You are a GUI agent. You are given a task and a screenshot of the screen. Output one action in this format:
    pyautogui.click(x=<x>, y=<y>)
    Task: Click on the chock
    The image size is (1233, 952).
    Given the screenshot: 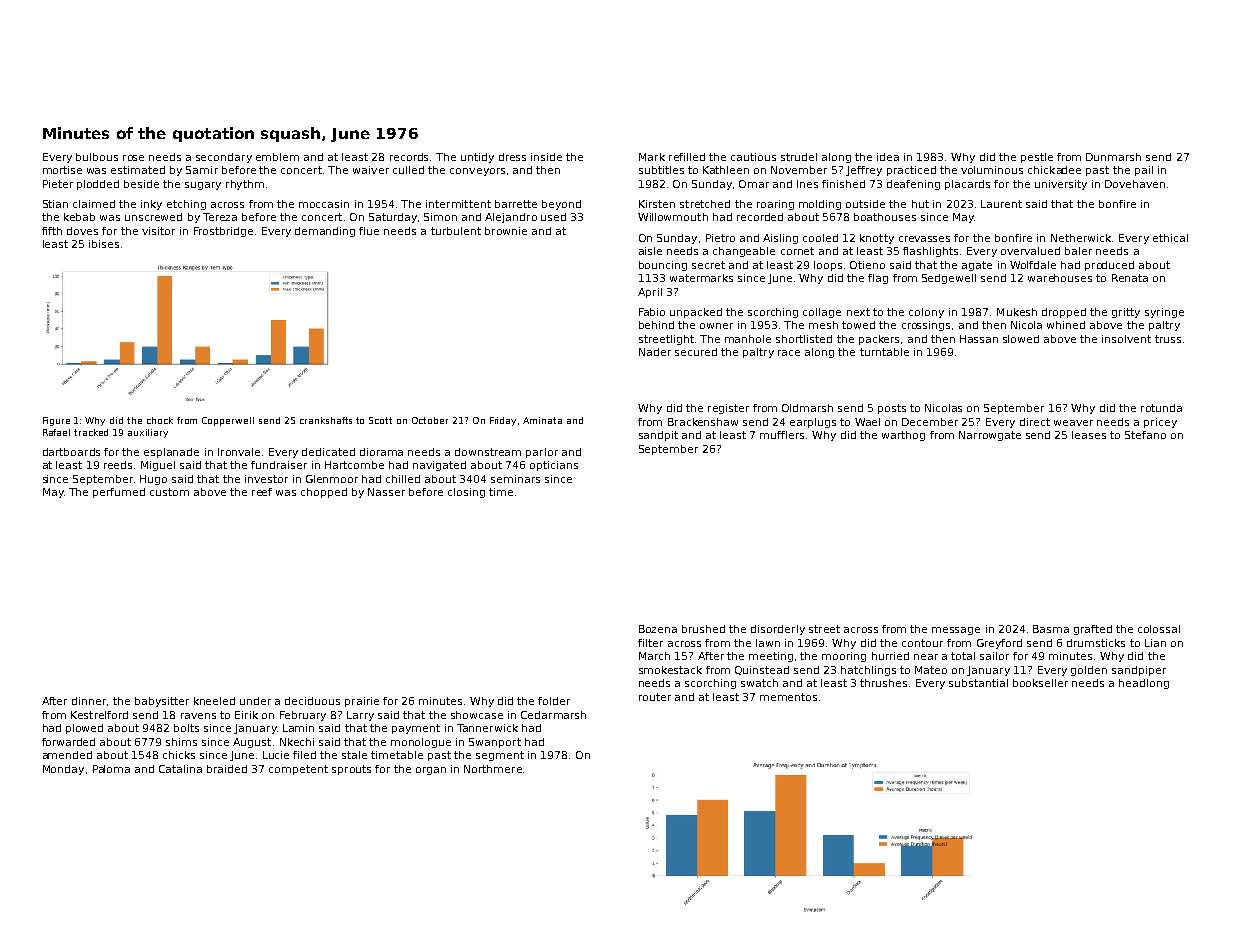 What is the action you would take?
    pyautogui.click(x=160, y=420)
